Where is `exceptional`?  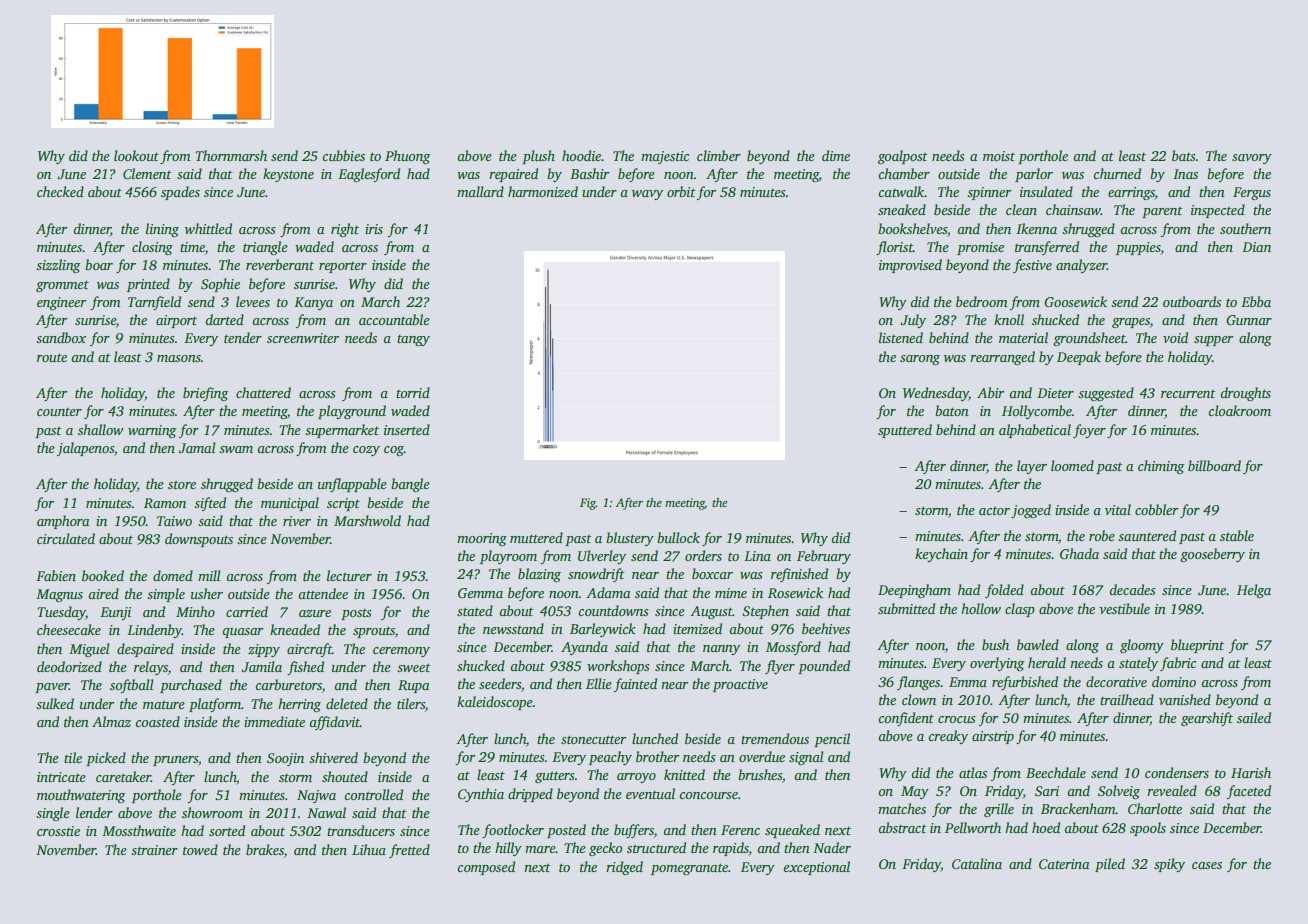
exceptional is located at coordinates (816, 868).
